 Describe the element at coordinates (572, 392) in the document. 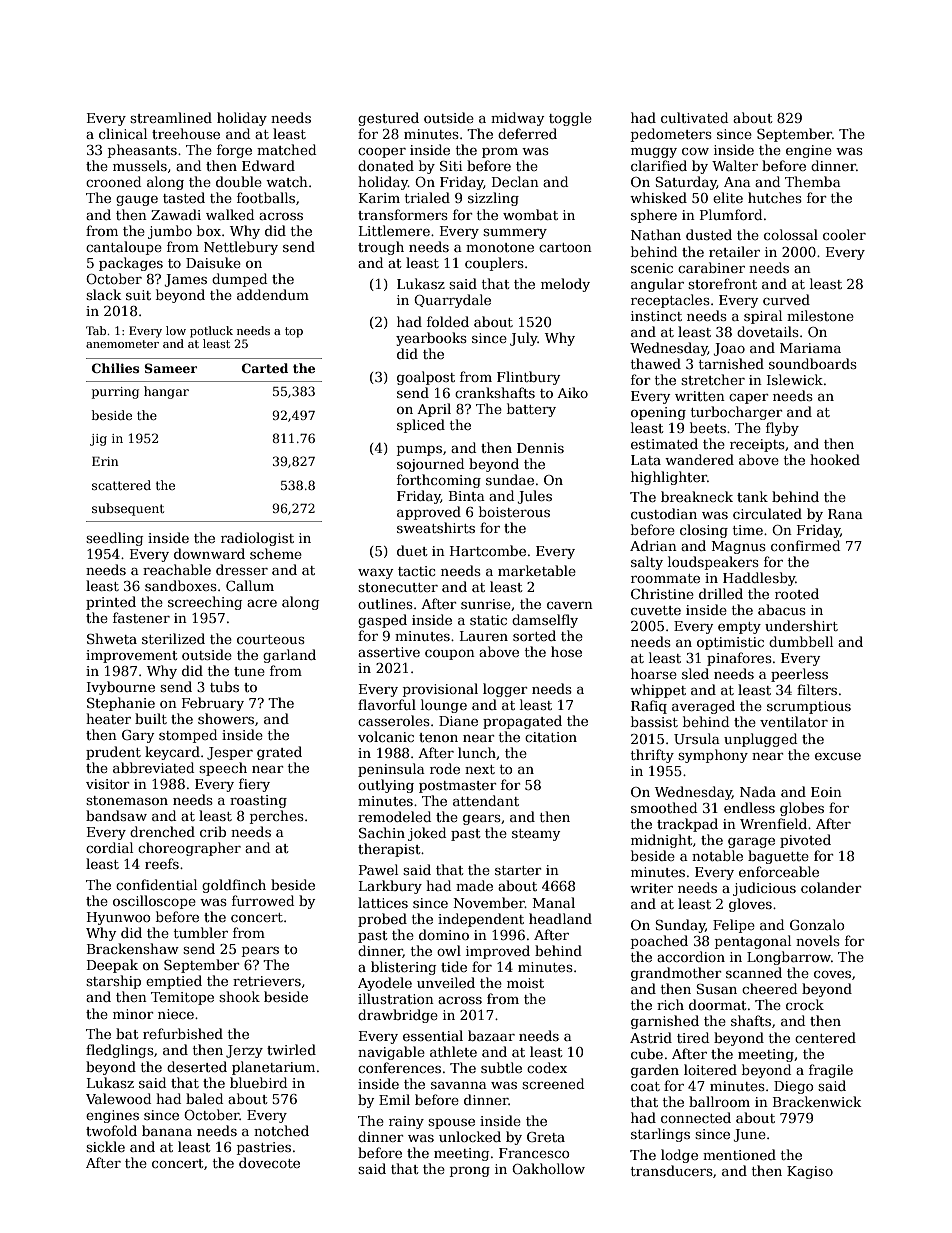

I see `Aiko` at that location.
